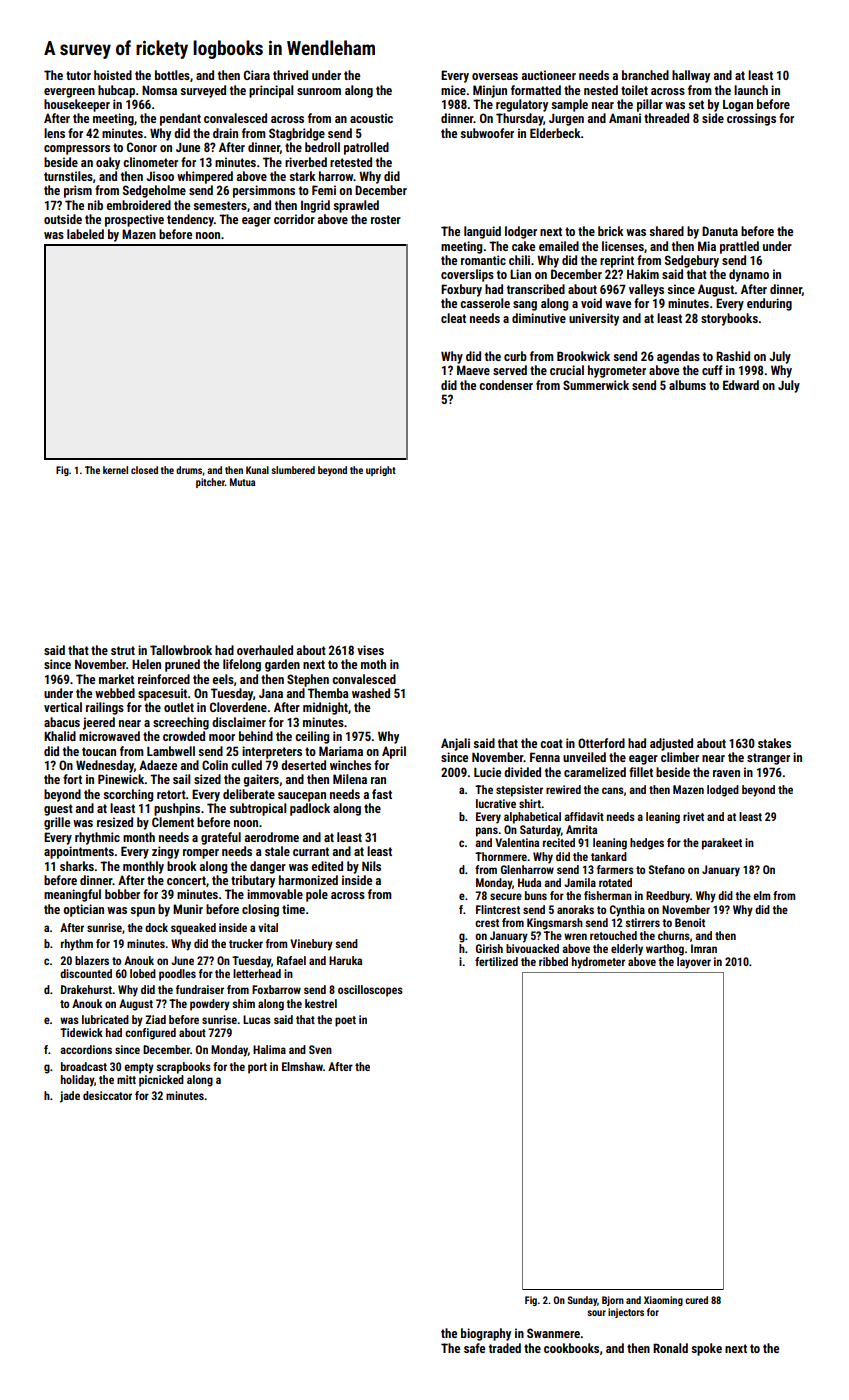 Image resolution: width=849 pixels, height=1400 pixels. What do you see at coordinates (172, 75) in the screenshot?
I see `bottles` at bounding box center [172, 75].
